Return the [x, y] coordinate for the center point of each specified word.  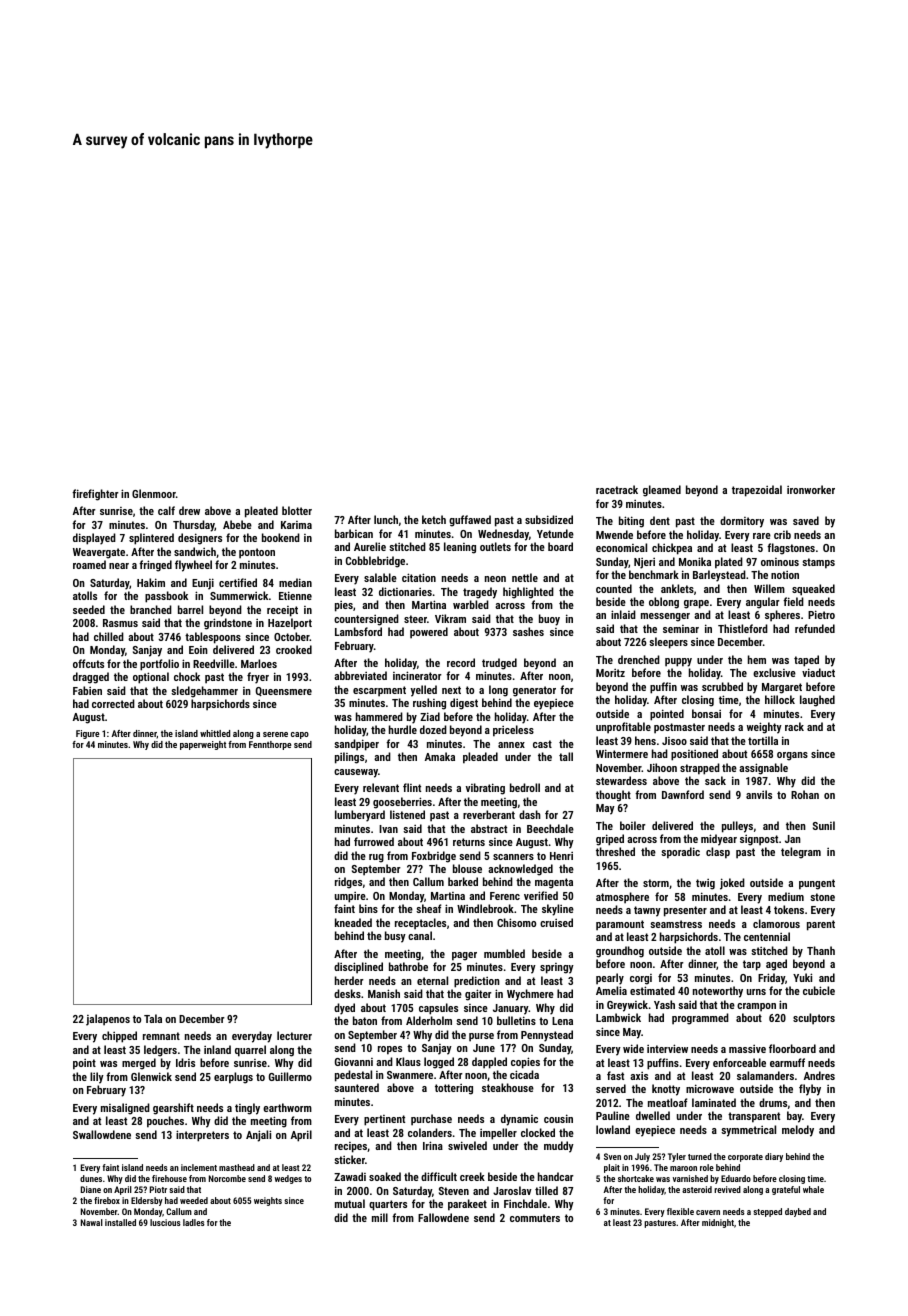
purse [481, 1037]
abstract [489, 828]
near [119, 566]
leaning [460, 548]
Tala [153, 1018]
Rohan [805, 794]
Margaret [782, 688]
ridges [348, 883]
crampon [756, 1007]
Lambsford [358, 631]
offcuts [88, 663]
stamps [818, 563]
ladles [194, 1222]
